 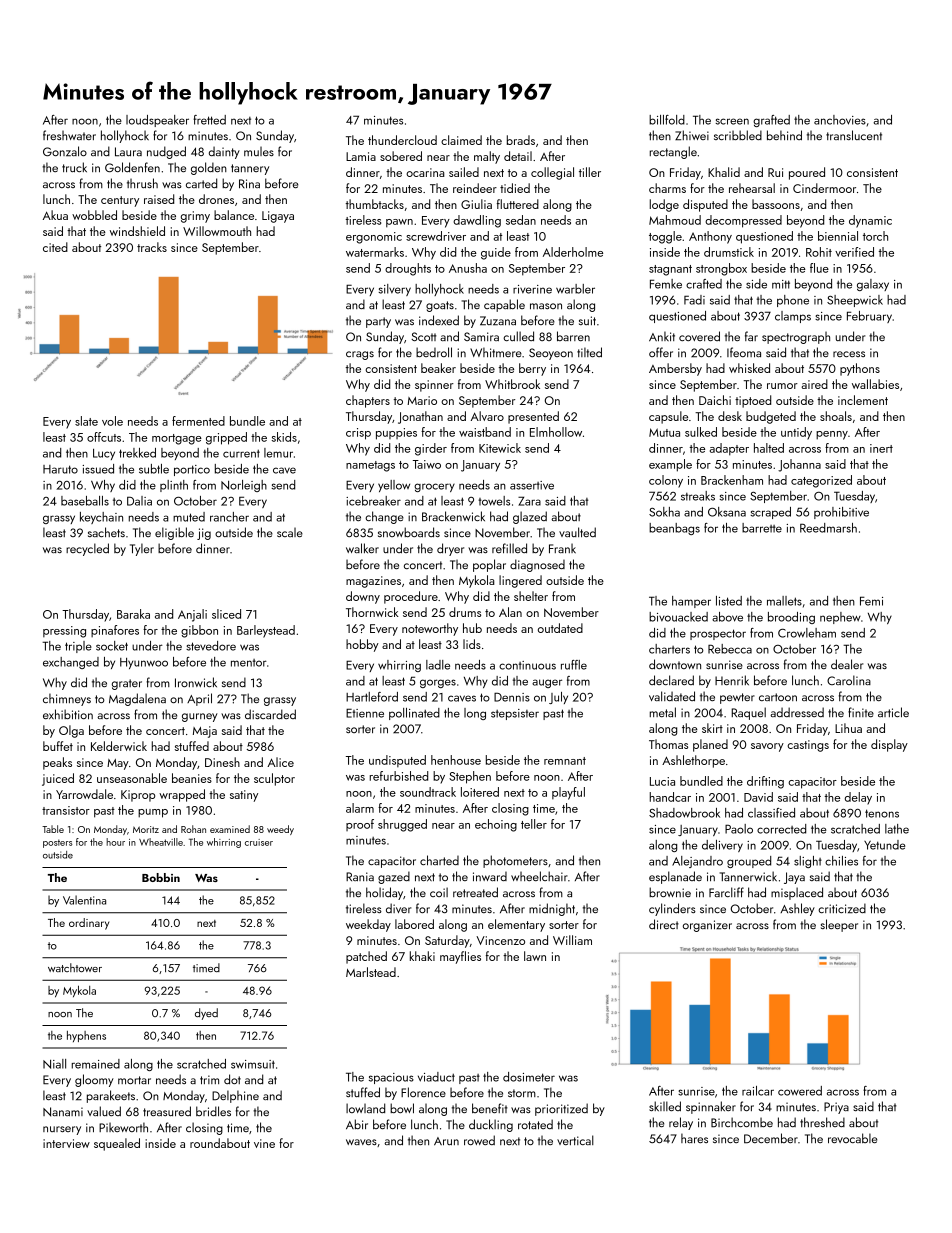 I want to click on squealed, so click(x=117, y=1144).
